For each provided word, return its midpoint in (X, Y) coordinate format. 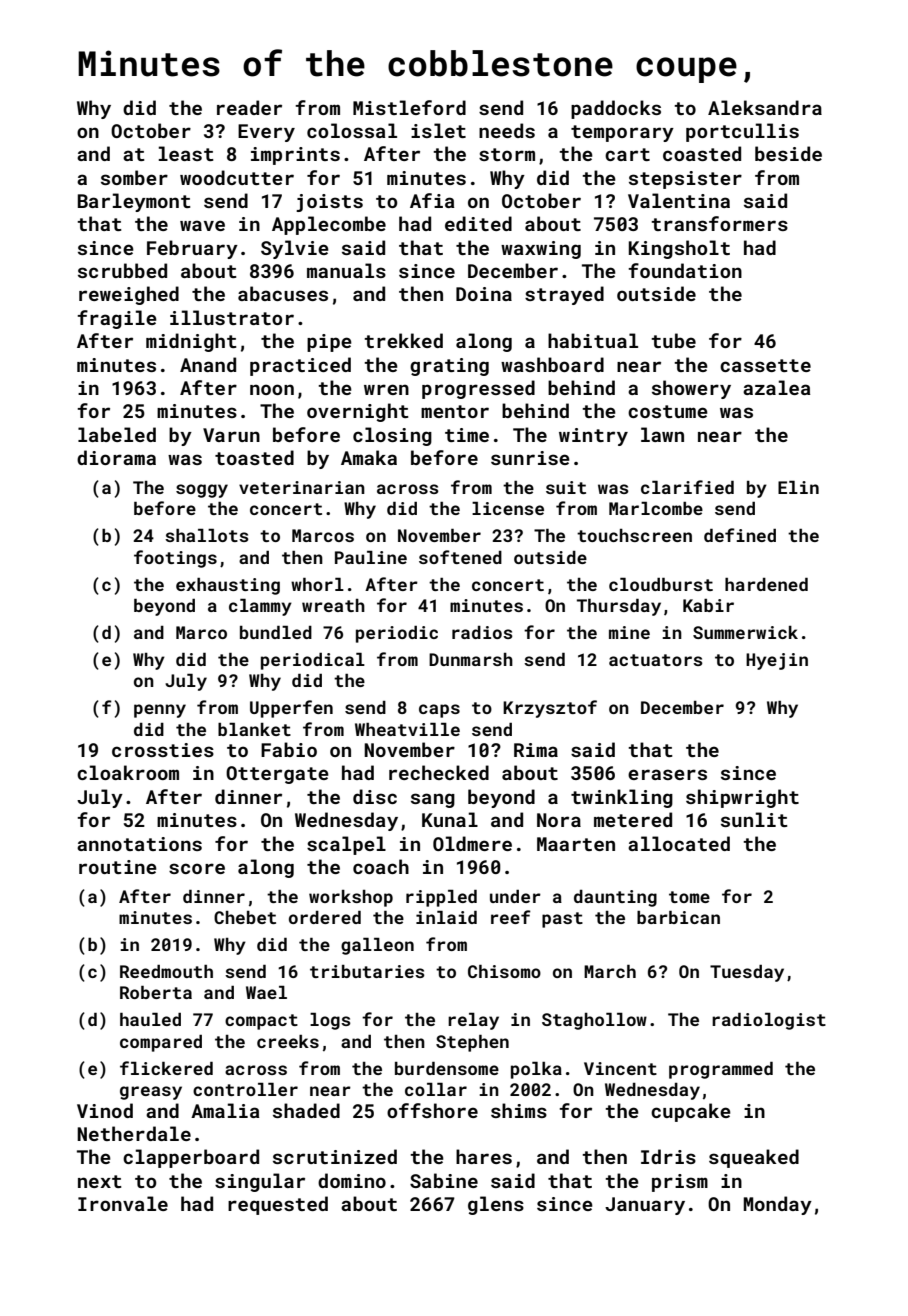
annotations (139, 844)
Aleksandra (765, 107)
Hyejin (777, 661)
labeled (117, 434)
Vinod (105, 1110)
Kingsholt (679, 249)
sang (433, 800)
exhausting (228, 586)
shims (519, 1110)
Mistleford (409, 107)
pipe (329, 343)
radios (482, 632)
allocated (679, 843)
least (186, 153)
